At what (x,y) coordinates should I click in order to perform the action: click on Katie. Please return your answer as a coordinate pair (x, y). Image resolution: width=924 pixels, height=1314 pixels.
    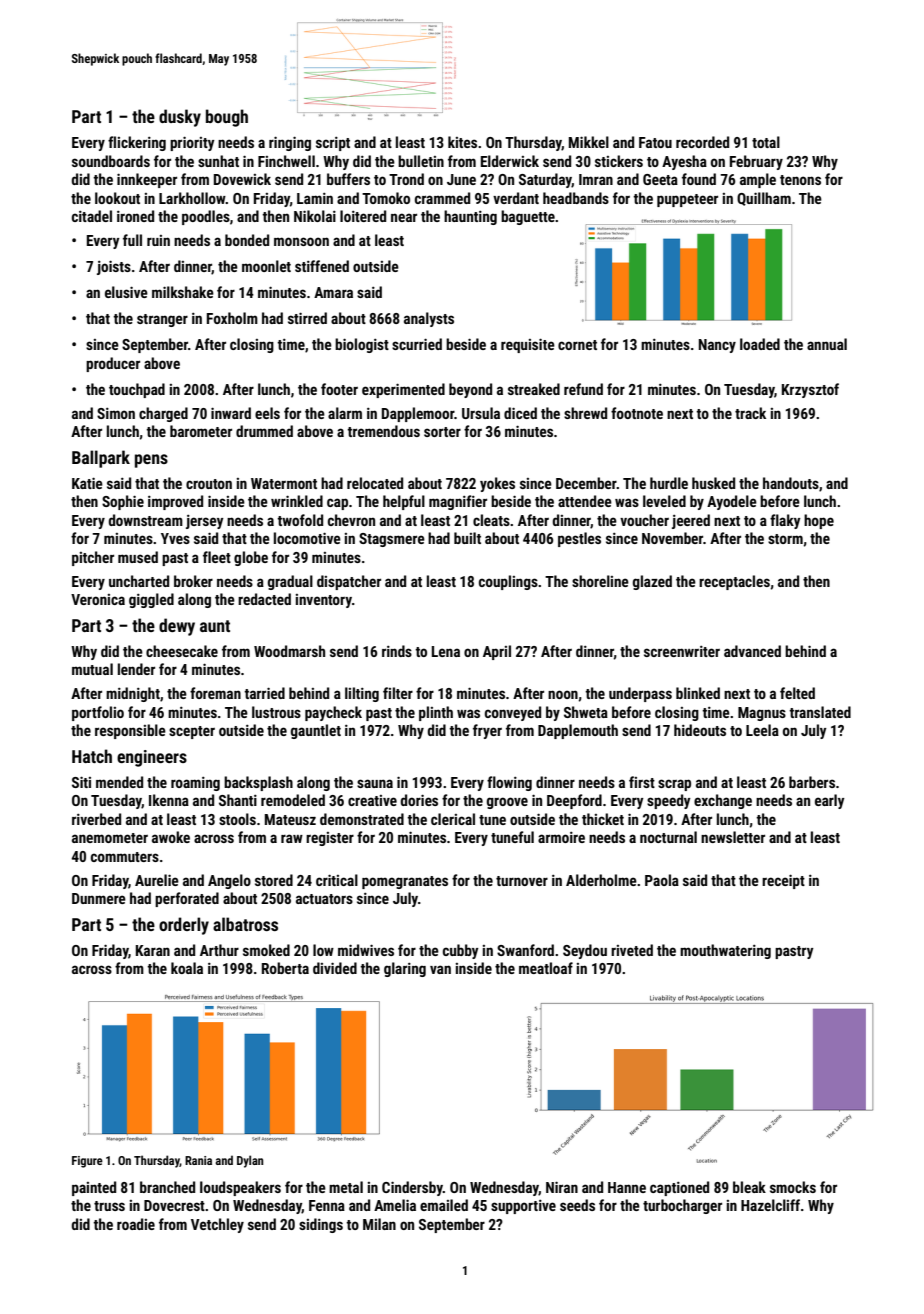
    Looking at the image, I should click on (87, 483).
